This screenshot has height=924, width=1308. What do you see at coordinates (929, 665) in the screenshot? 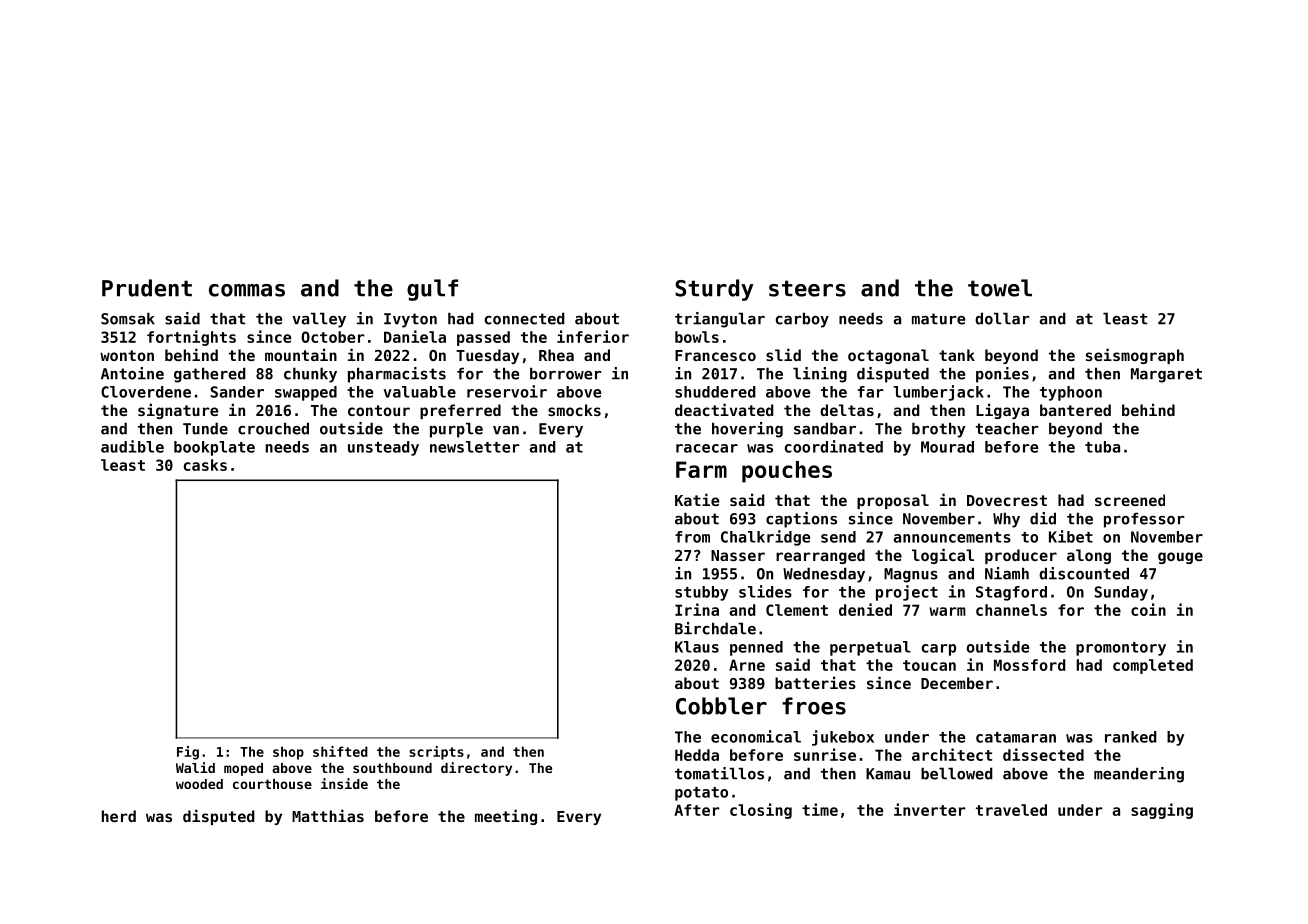
I see `toucan` at bounding box center [929, 665].
